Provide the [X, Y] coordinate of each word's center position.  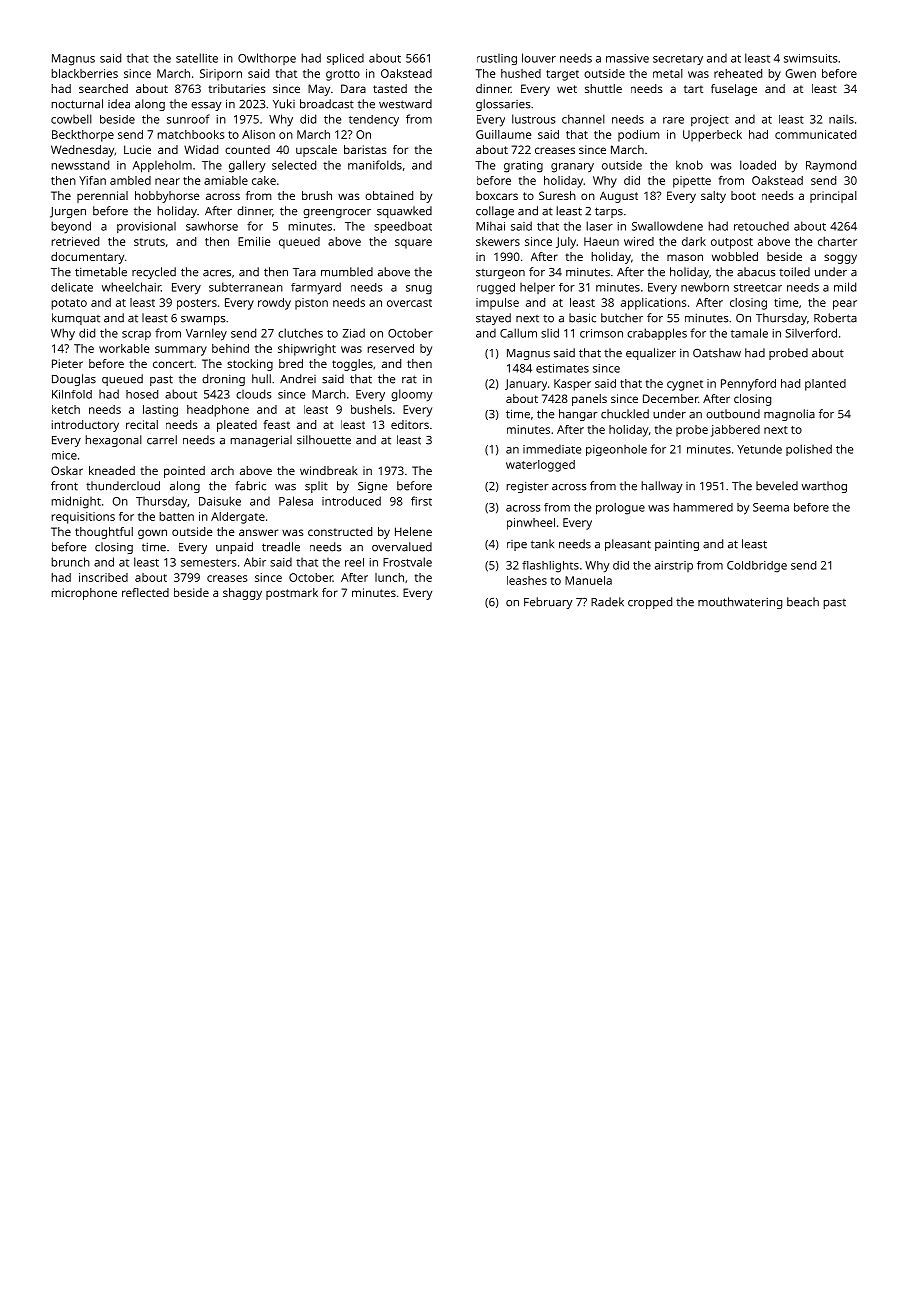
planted [825, 385]
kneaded [112, 470]
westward [405, 104]
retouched [761, 226]
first [421, 501]
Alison [258, 134]
